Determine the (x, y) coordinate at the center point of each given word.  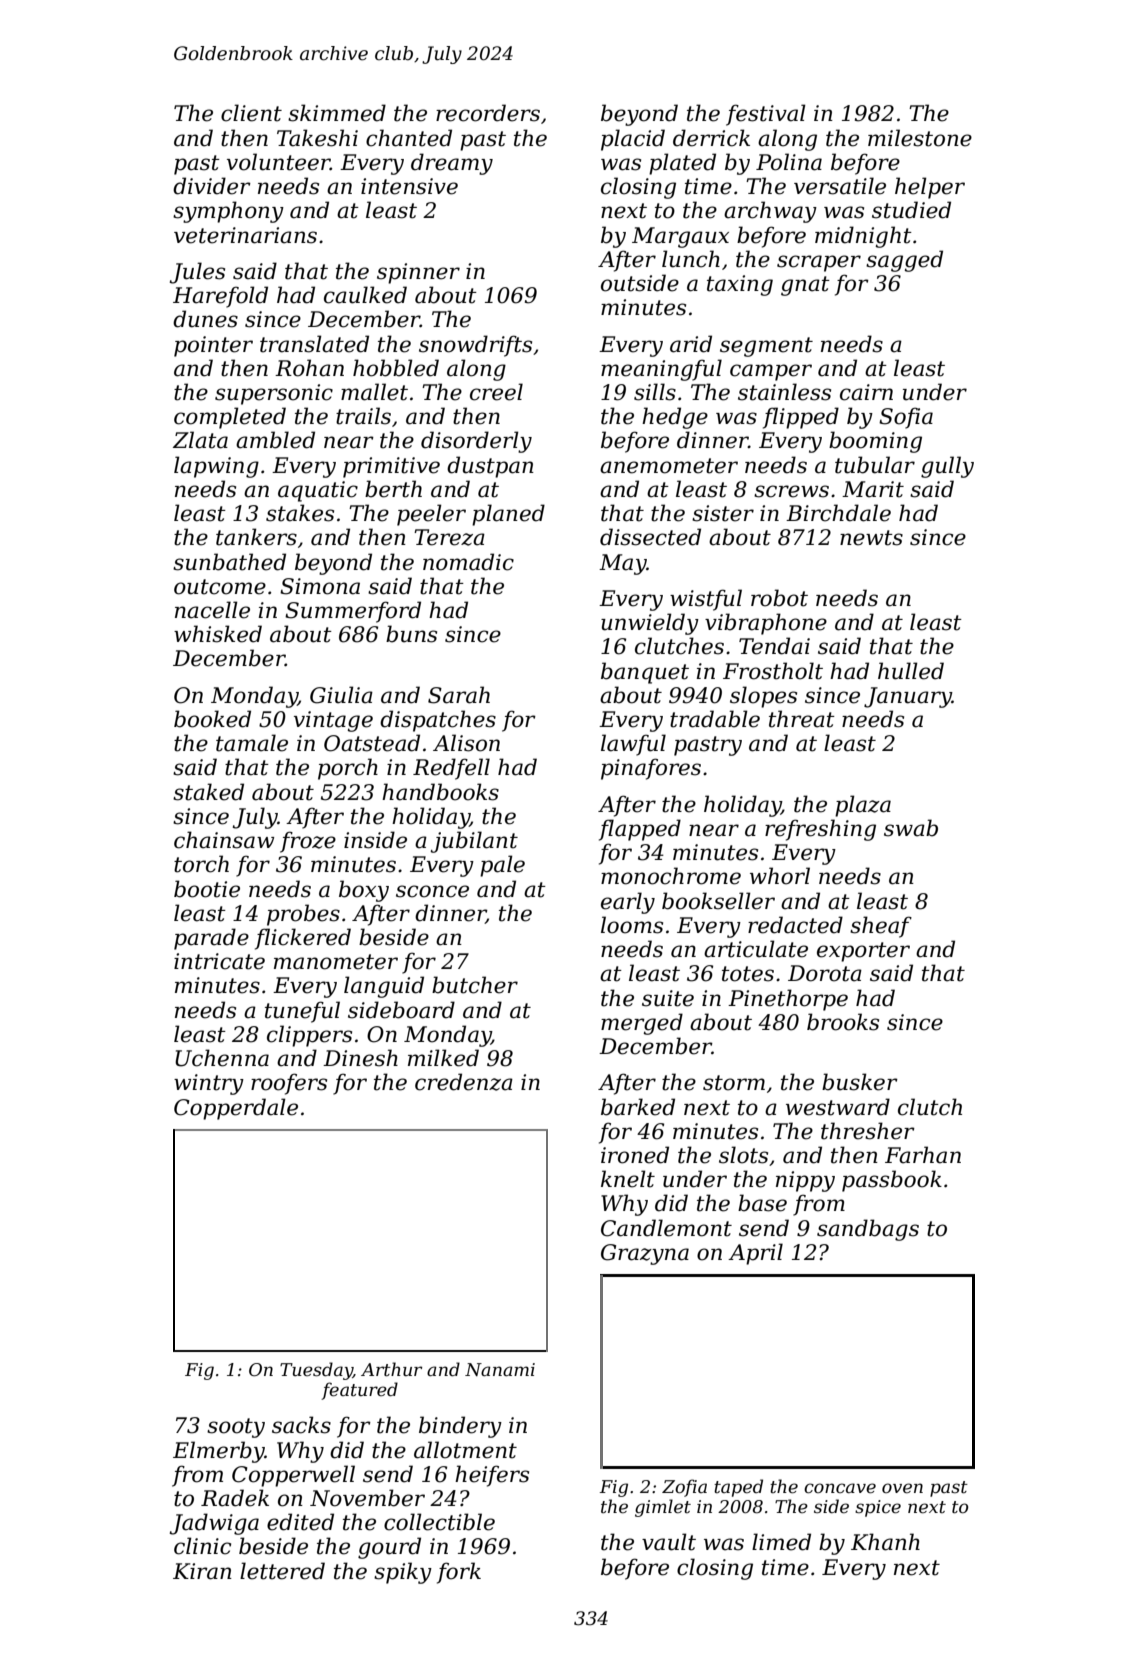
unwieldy (650, 624)
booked (212, 719)
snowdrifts (475, 346)
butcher (475, 985)
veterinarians (245, 235)
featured (359, 1391)
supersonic (274, 394)
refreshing (820, 830)
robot (779, 598)
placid (633, 140)
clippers (309, 1036)
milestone (920, 138)
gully (947, 467)
